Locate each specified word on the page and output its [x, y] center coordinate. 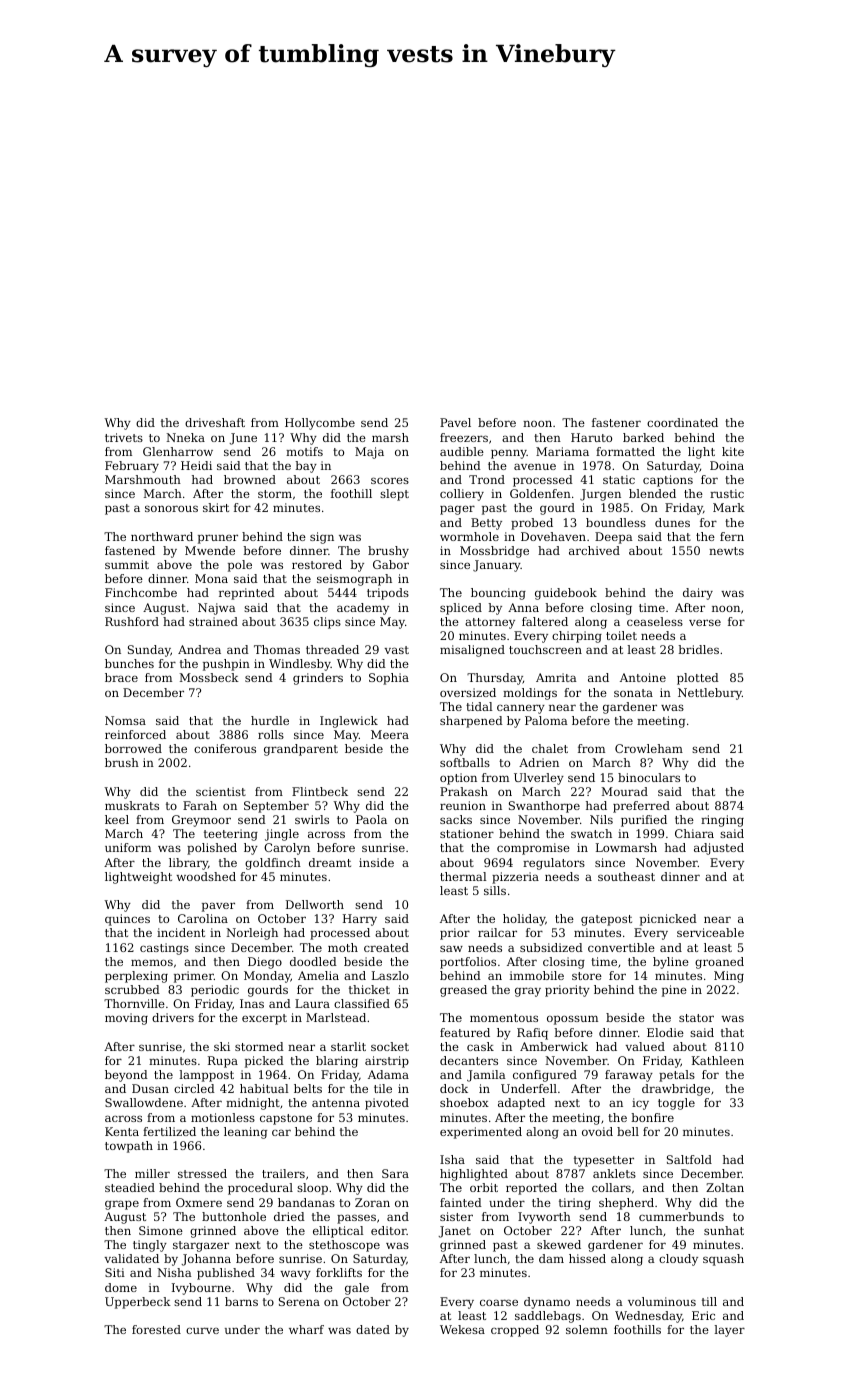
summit [127, 564]
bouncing [498, 594]
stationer [467, 833]
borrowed [133, 748]
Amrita [556, 677]
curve [202, 1330]
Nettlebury [710, 694]
